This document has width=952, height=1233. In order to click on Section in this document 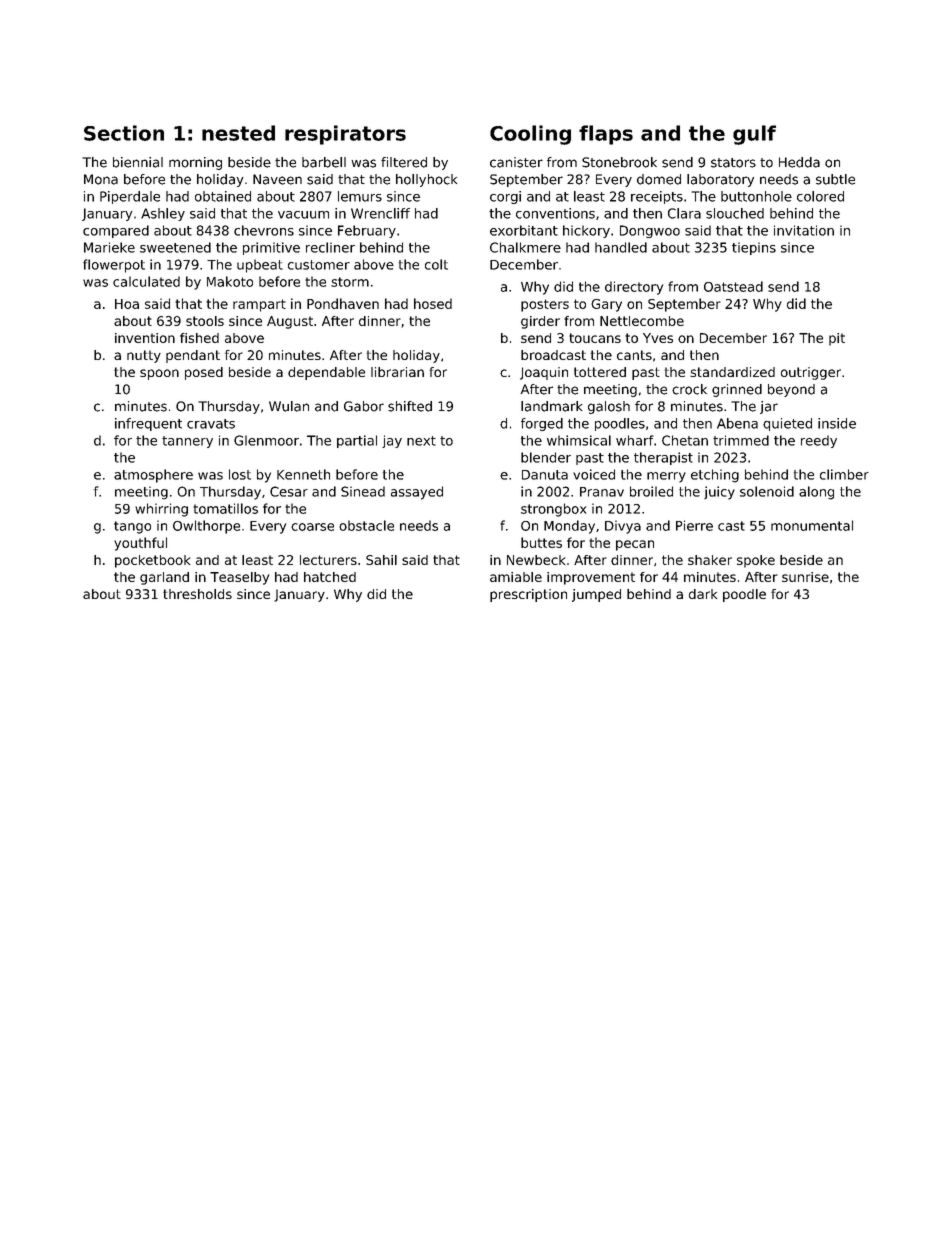, I will do `click(124, 133)`.
